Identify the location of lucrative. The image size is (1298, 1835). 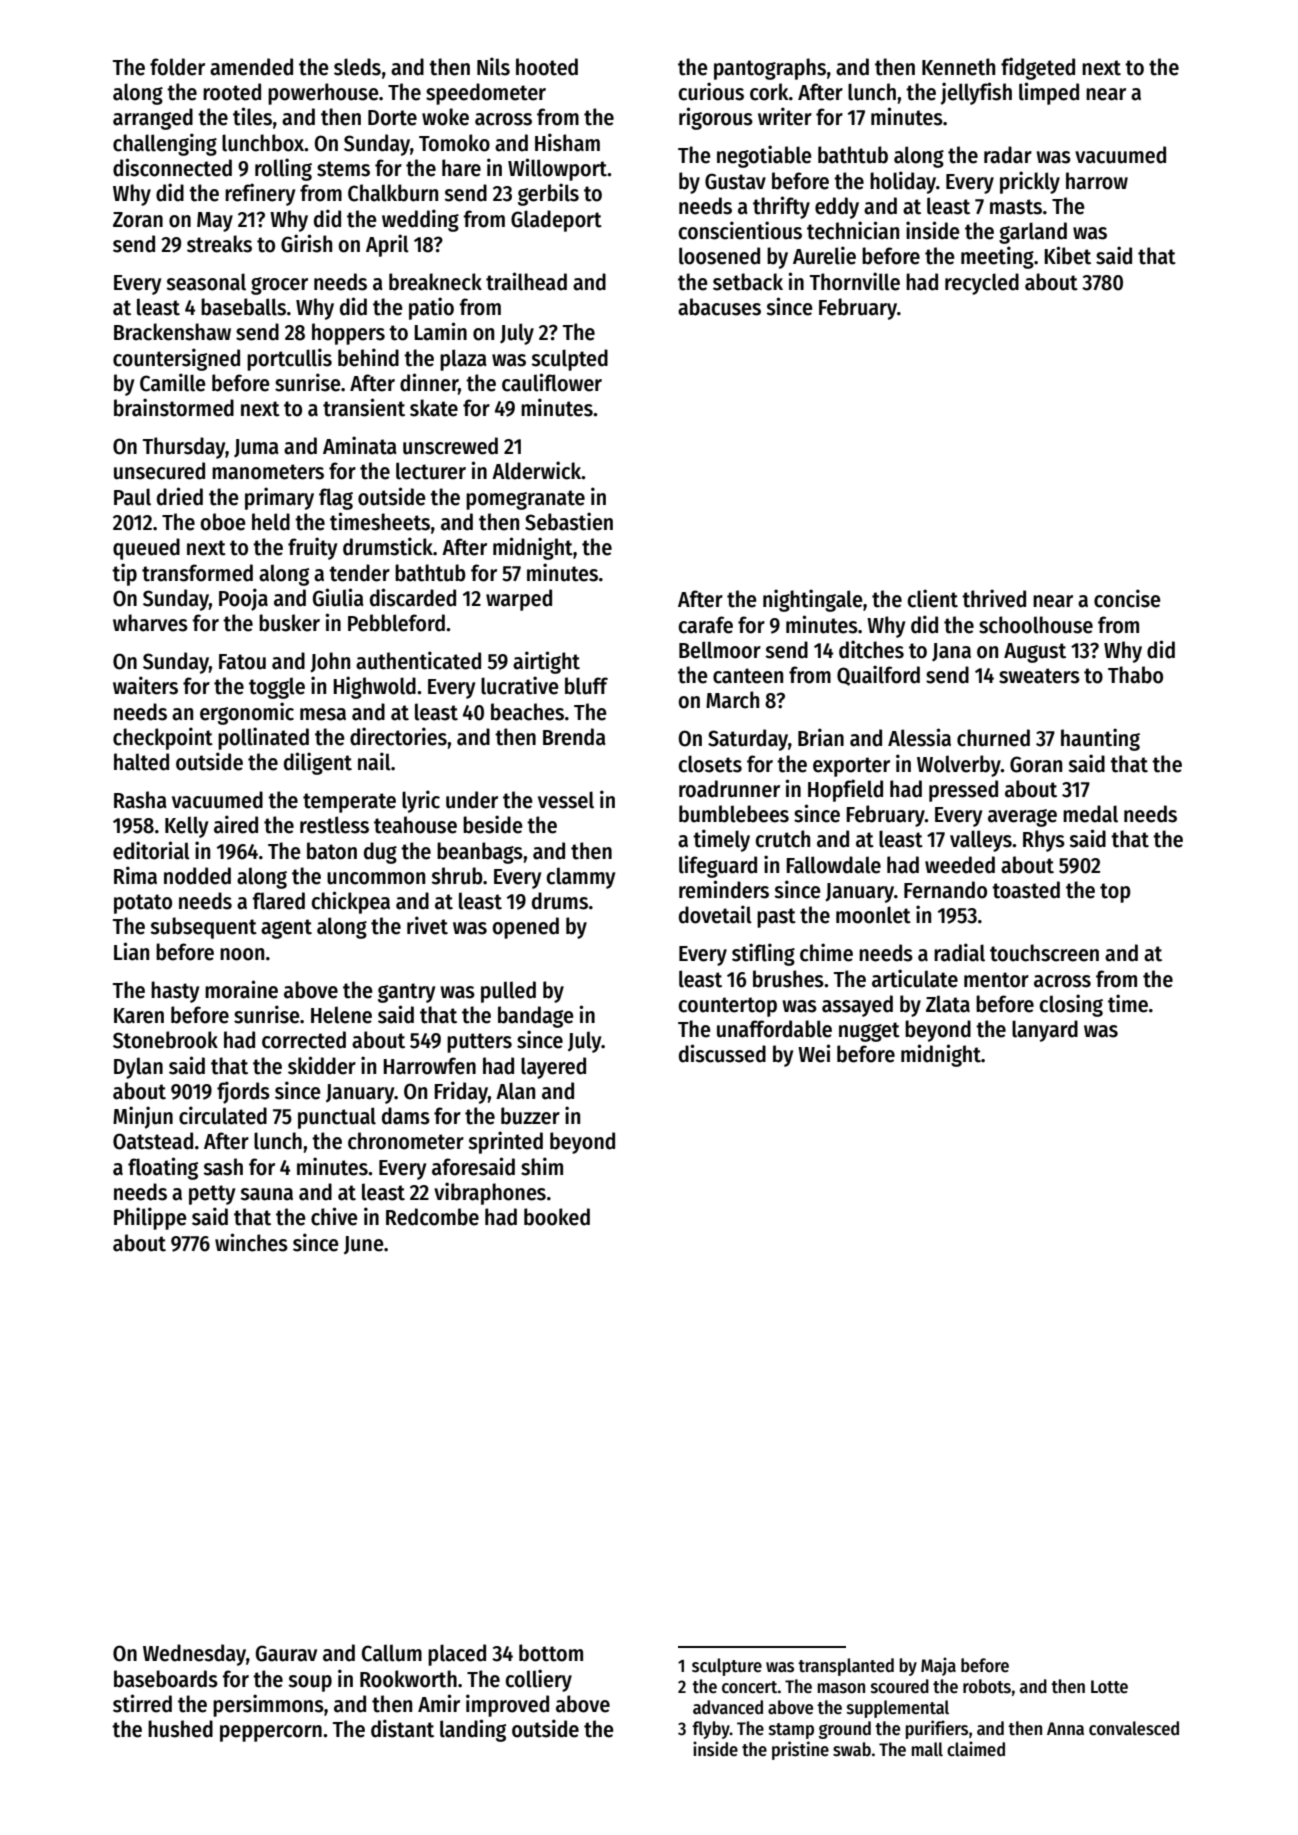
(520, 685).
